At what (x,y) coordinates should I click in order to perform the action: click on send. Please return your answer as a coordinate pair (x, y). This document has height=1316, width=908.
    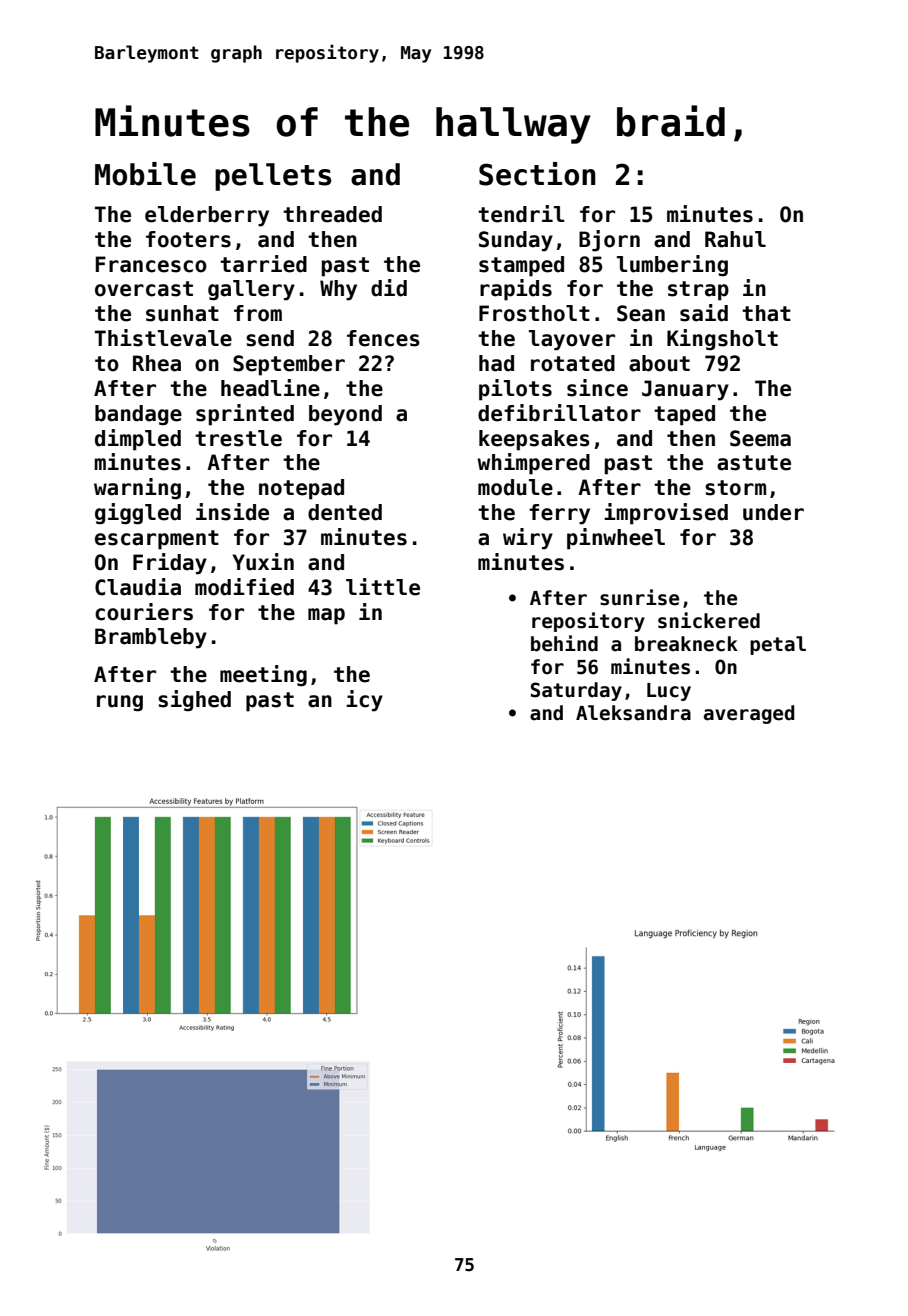
    Looking at the image, I should click on (270, 338).
